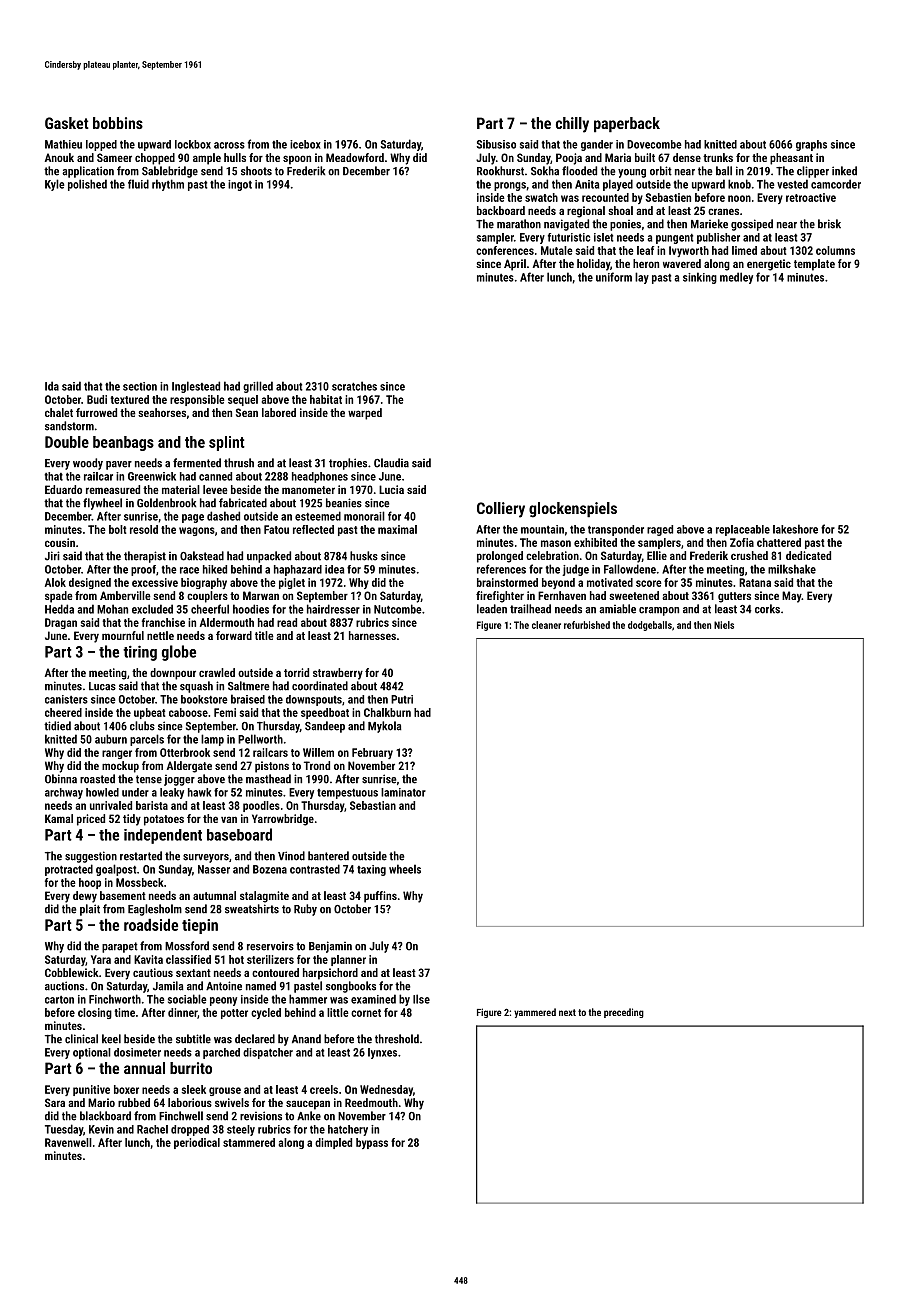 Image resolution: width=908 pixels, height=1316 pixels. Describe the element at coordinates (249, 1142) in the image. I see `stammered` at that location.
